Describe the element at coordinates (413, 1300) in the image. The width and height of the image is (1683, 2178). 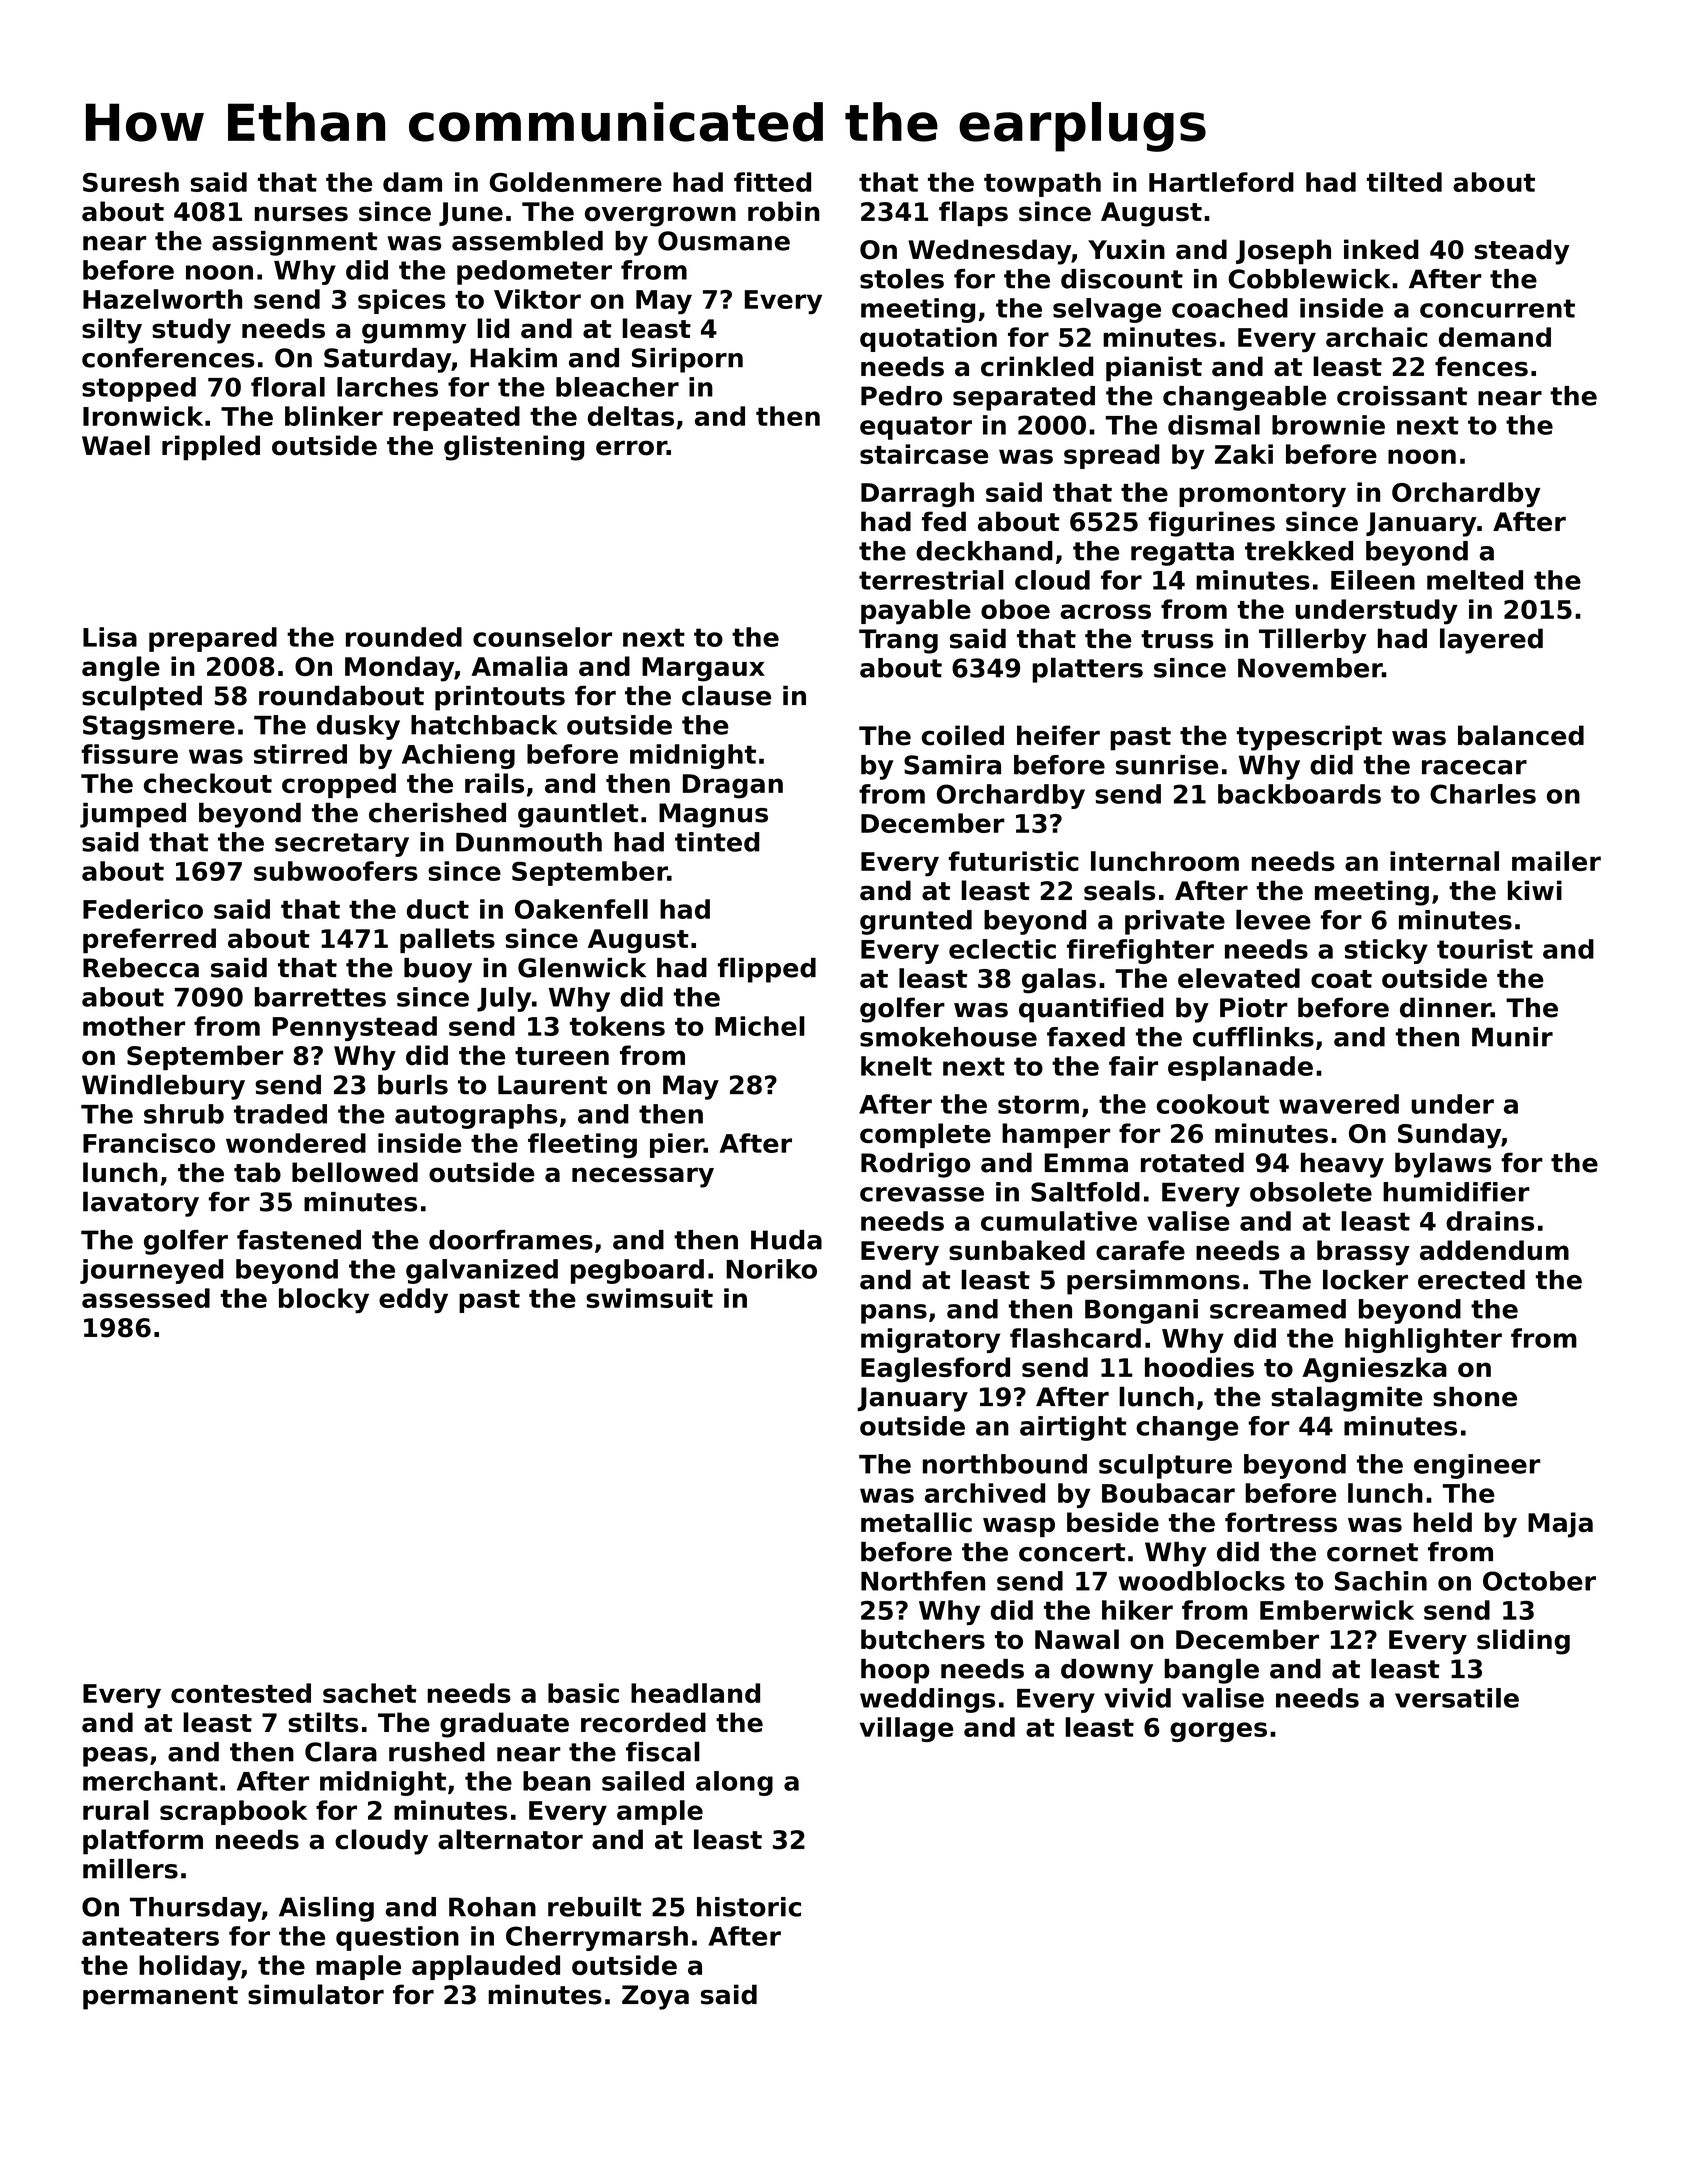
I see `eddy` at that location.
